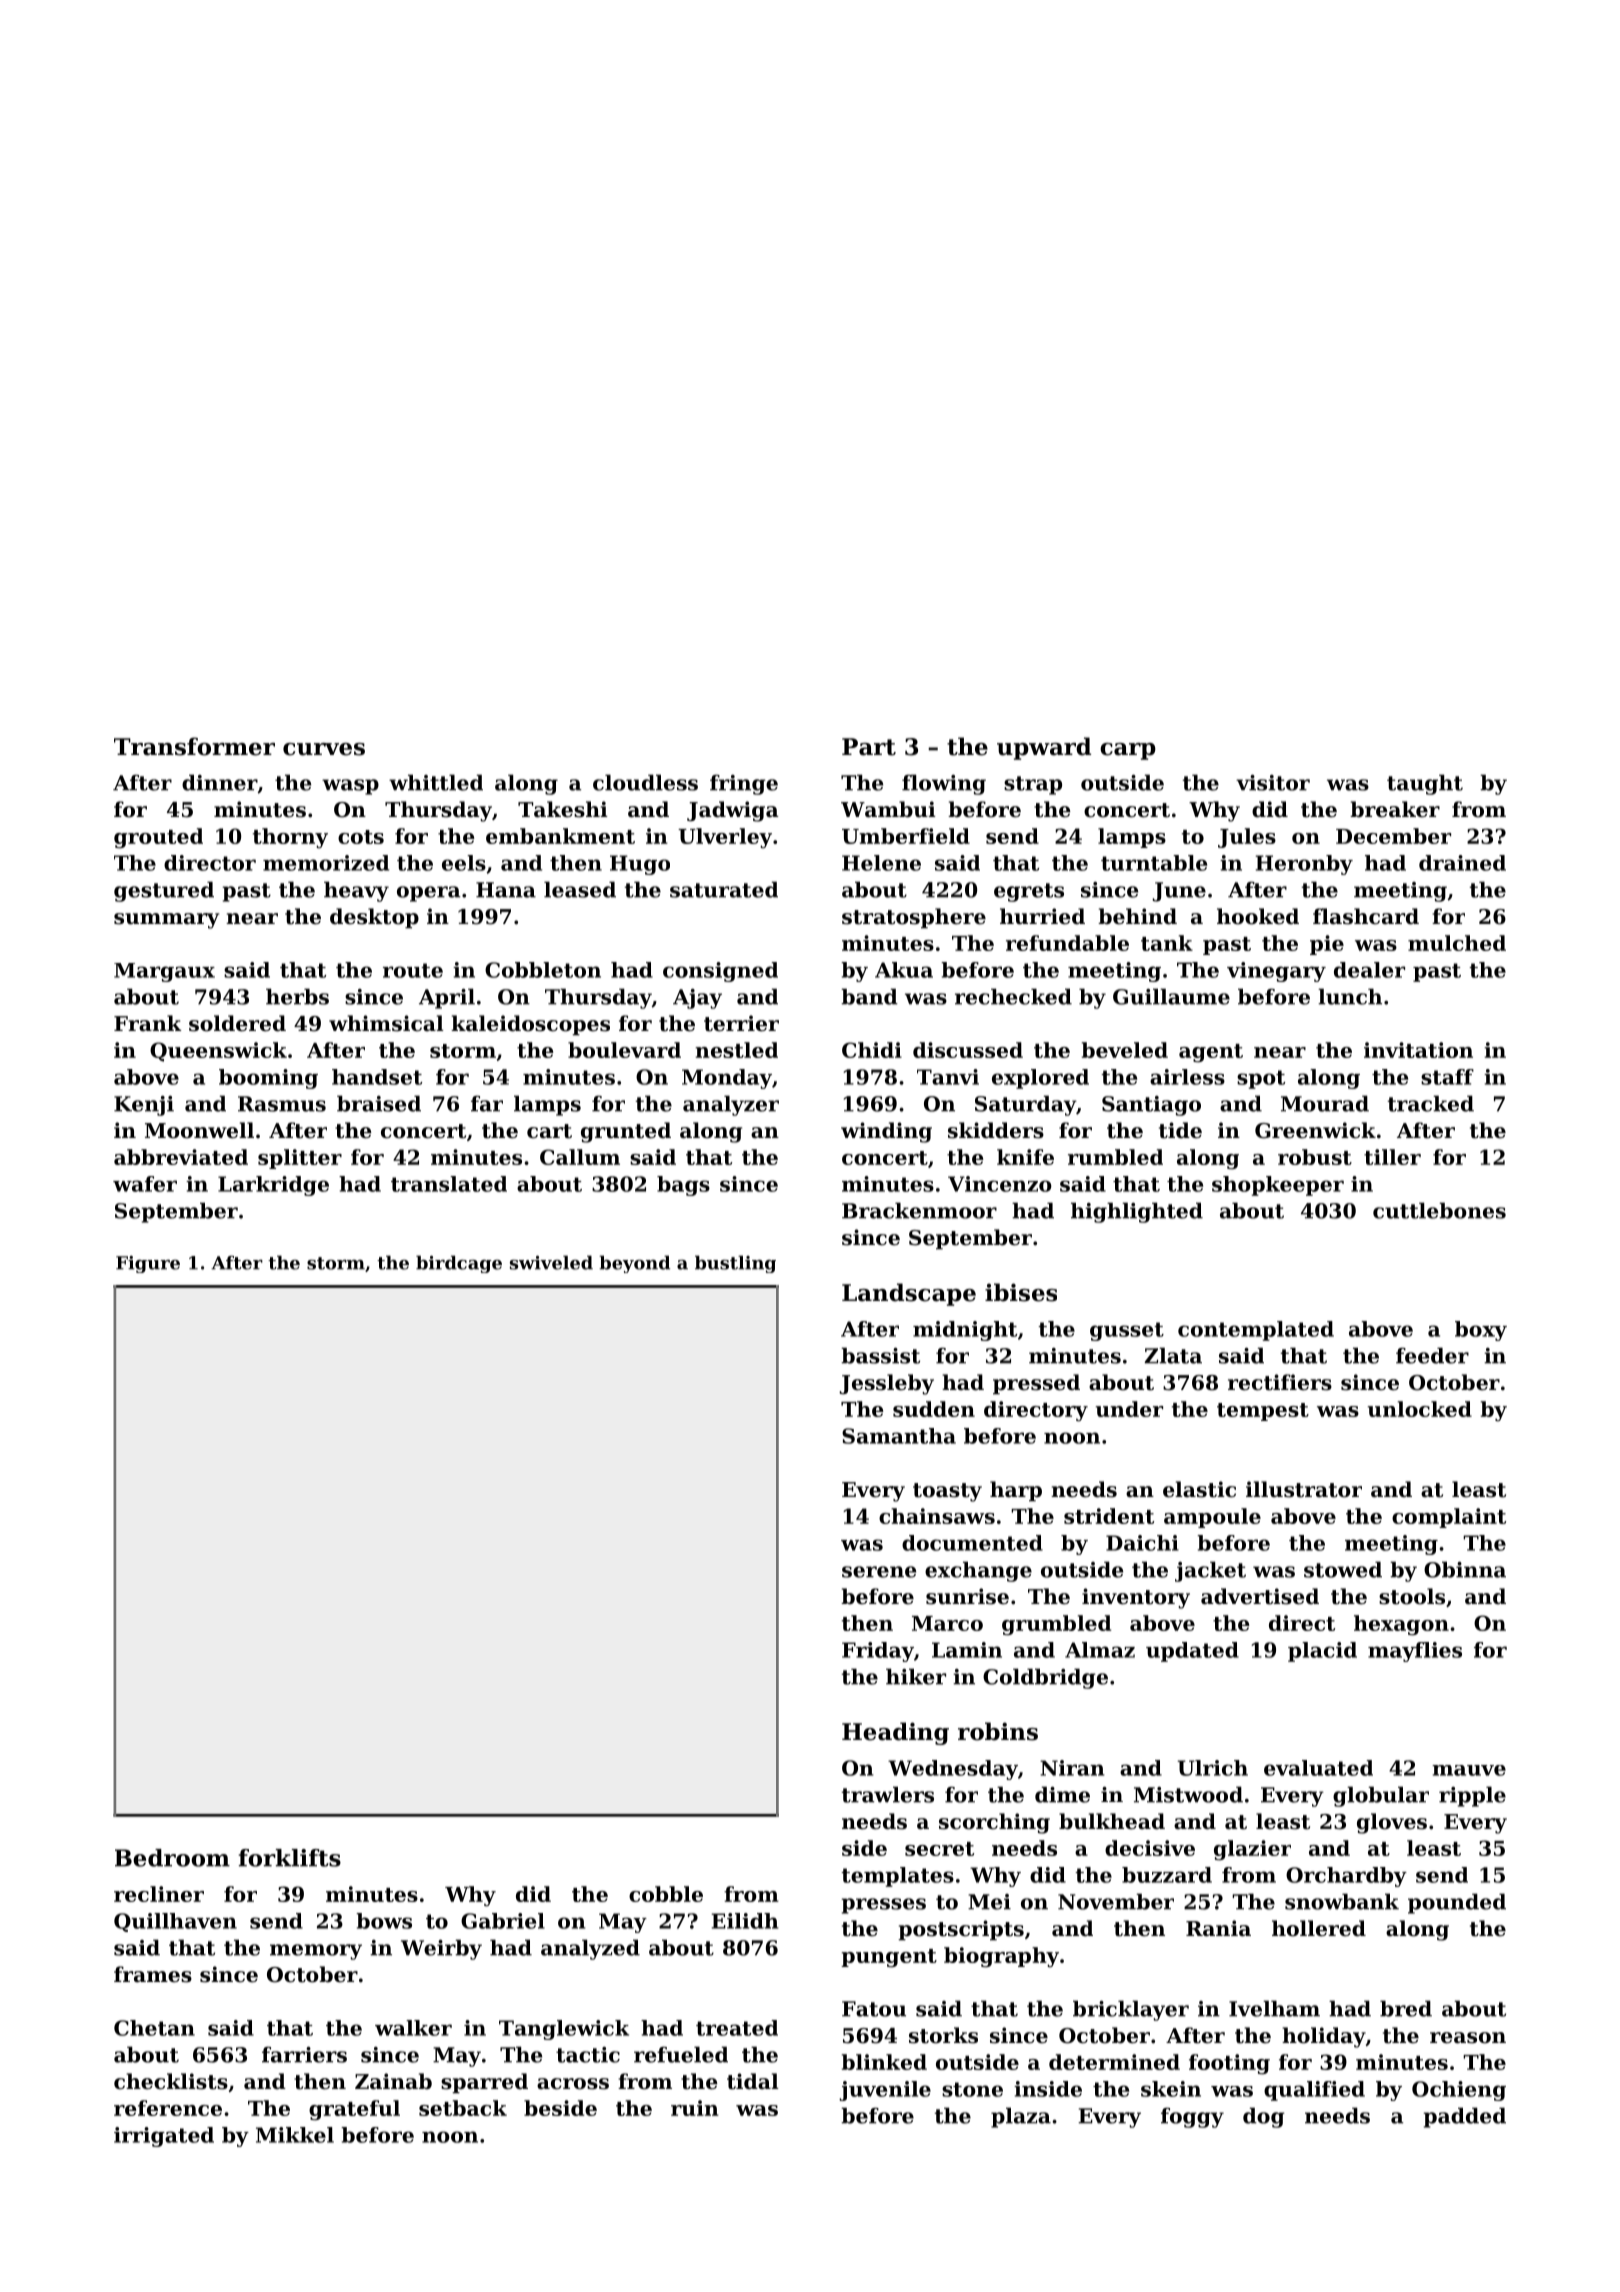 Image resolution: width=1620 pixels, height=2292 pixels. Describe the element at coordinates (1319, 1928) in the document. I see `hollered` at that location.
